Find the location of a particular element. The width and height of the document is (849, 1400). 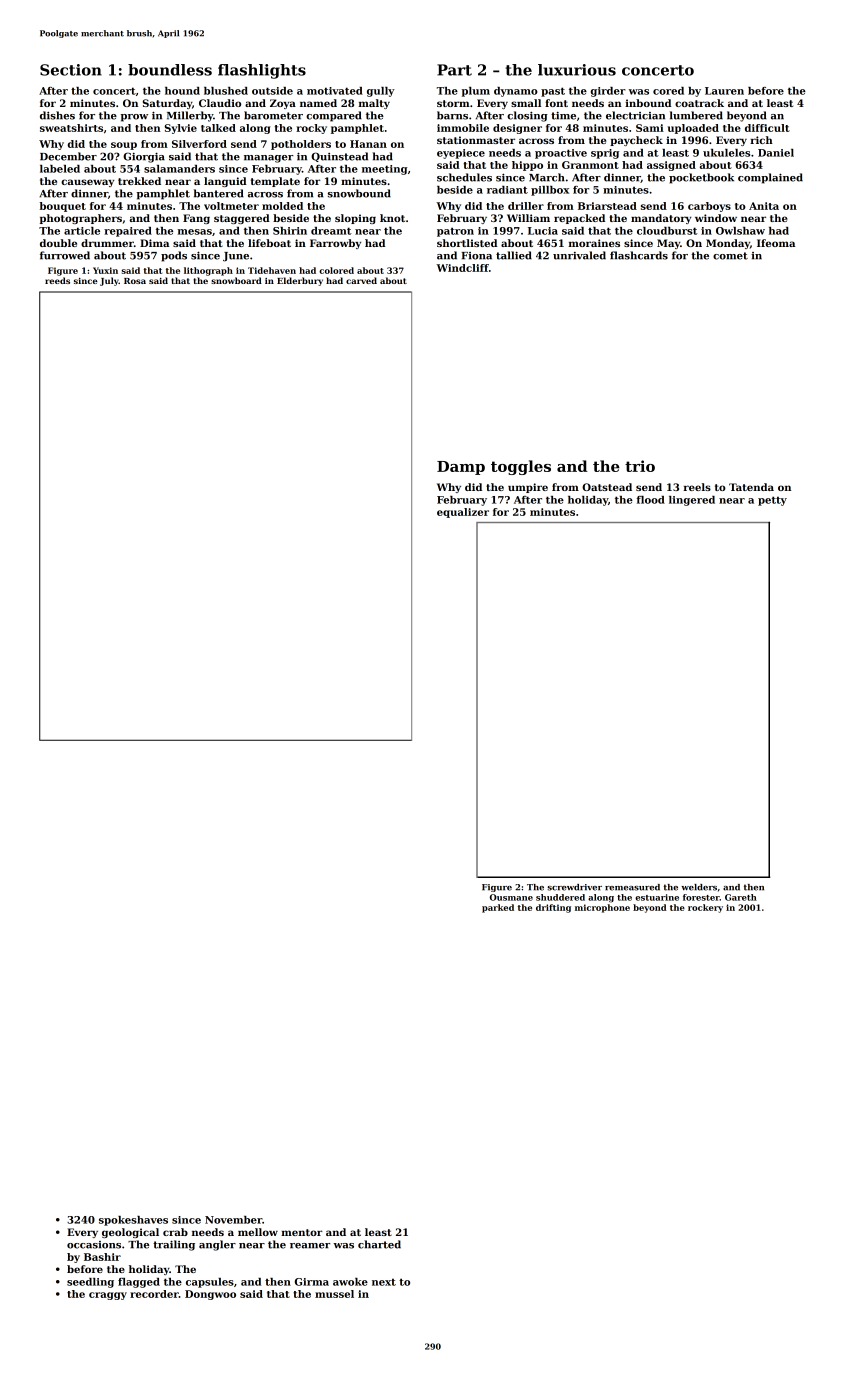

Ousmane is located at coordinates (511, 897).
